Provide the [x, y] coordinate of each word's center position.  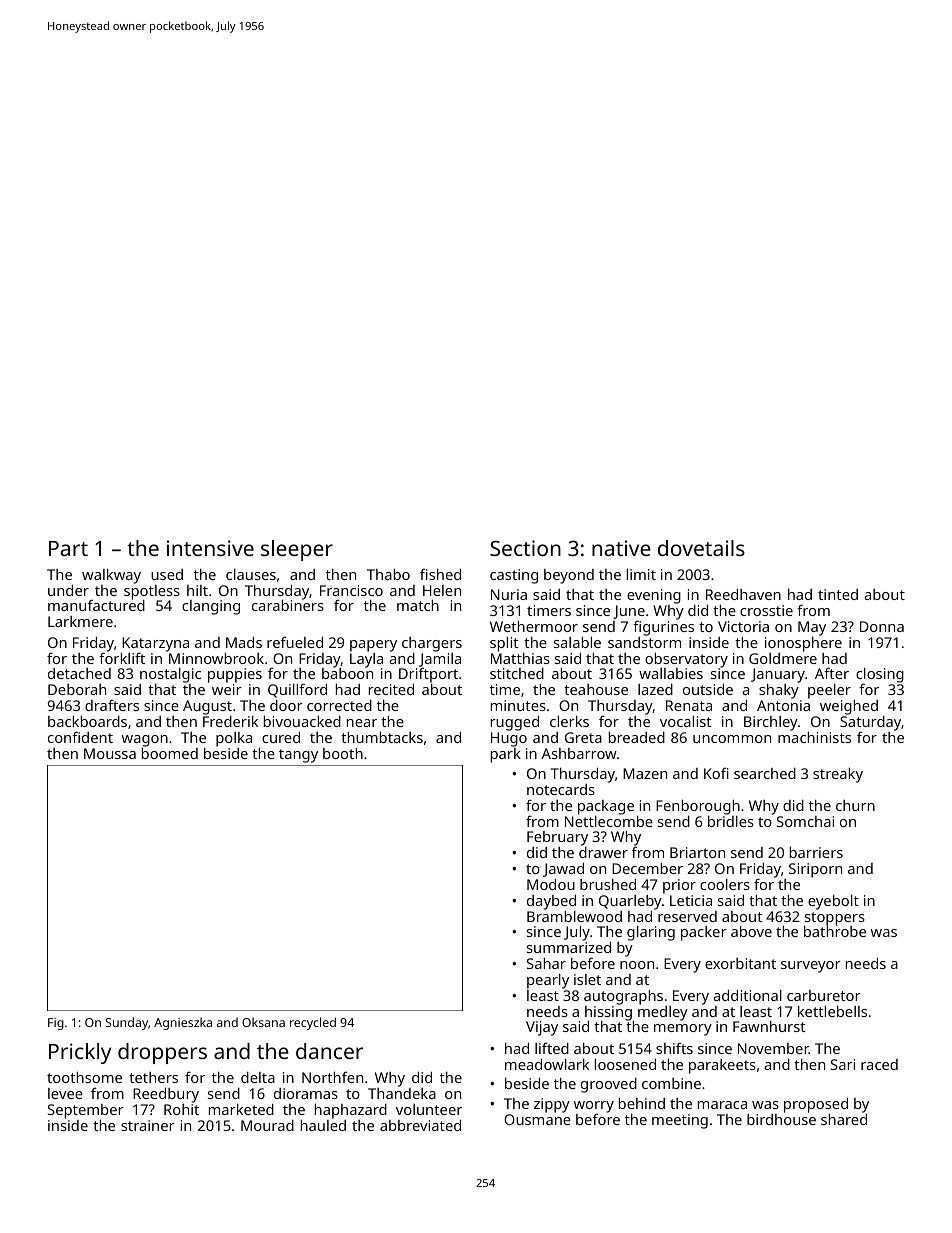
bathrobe [835, 931]
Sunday [126, 1023]
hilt [197, 590]
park [506, 755]
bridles [731, 821]
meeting [680, 1121]
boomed [170, 753]
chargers [432, 644]
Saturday [870, 723]
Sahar [546, 963]
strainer [148, 1125]
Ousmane [537, 1119]
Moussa [110, 753]
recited [391, 689]
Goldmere [783, 658]
